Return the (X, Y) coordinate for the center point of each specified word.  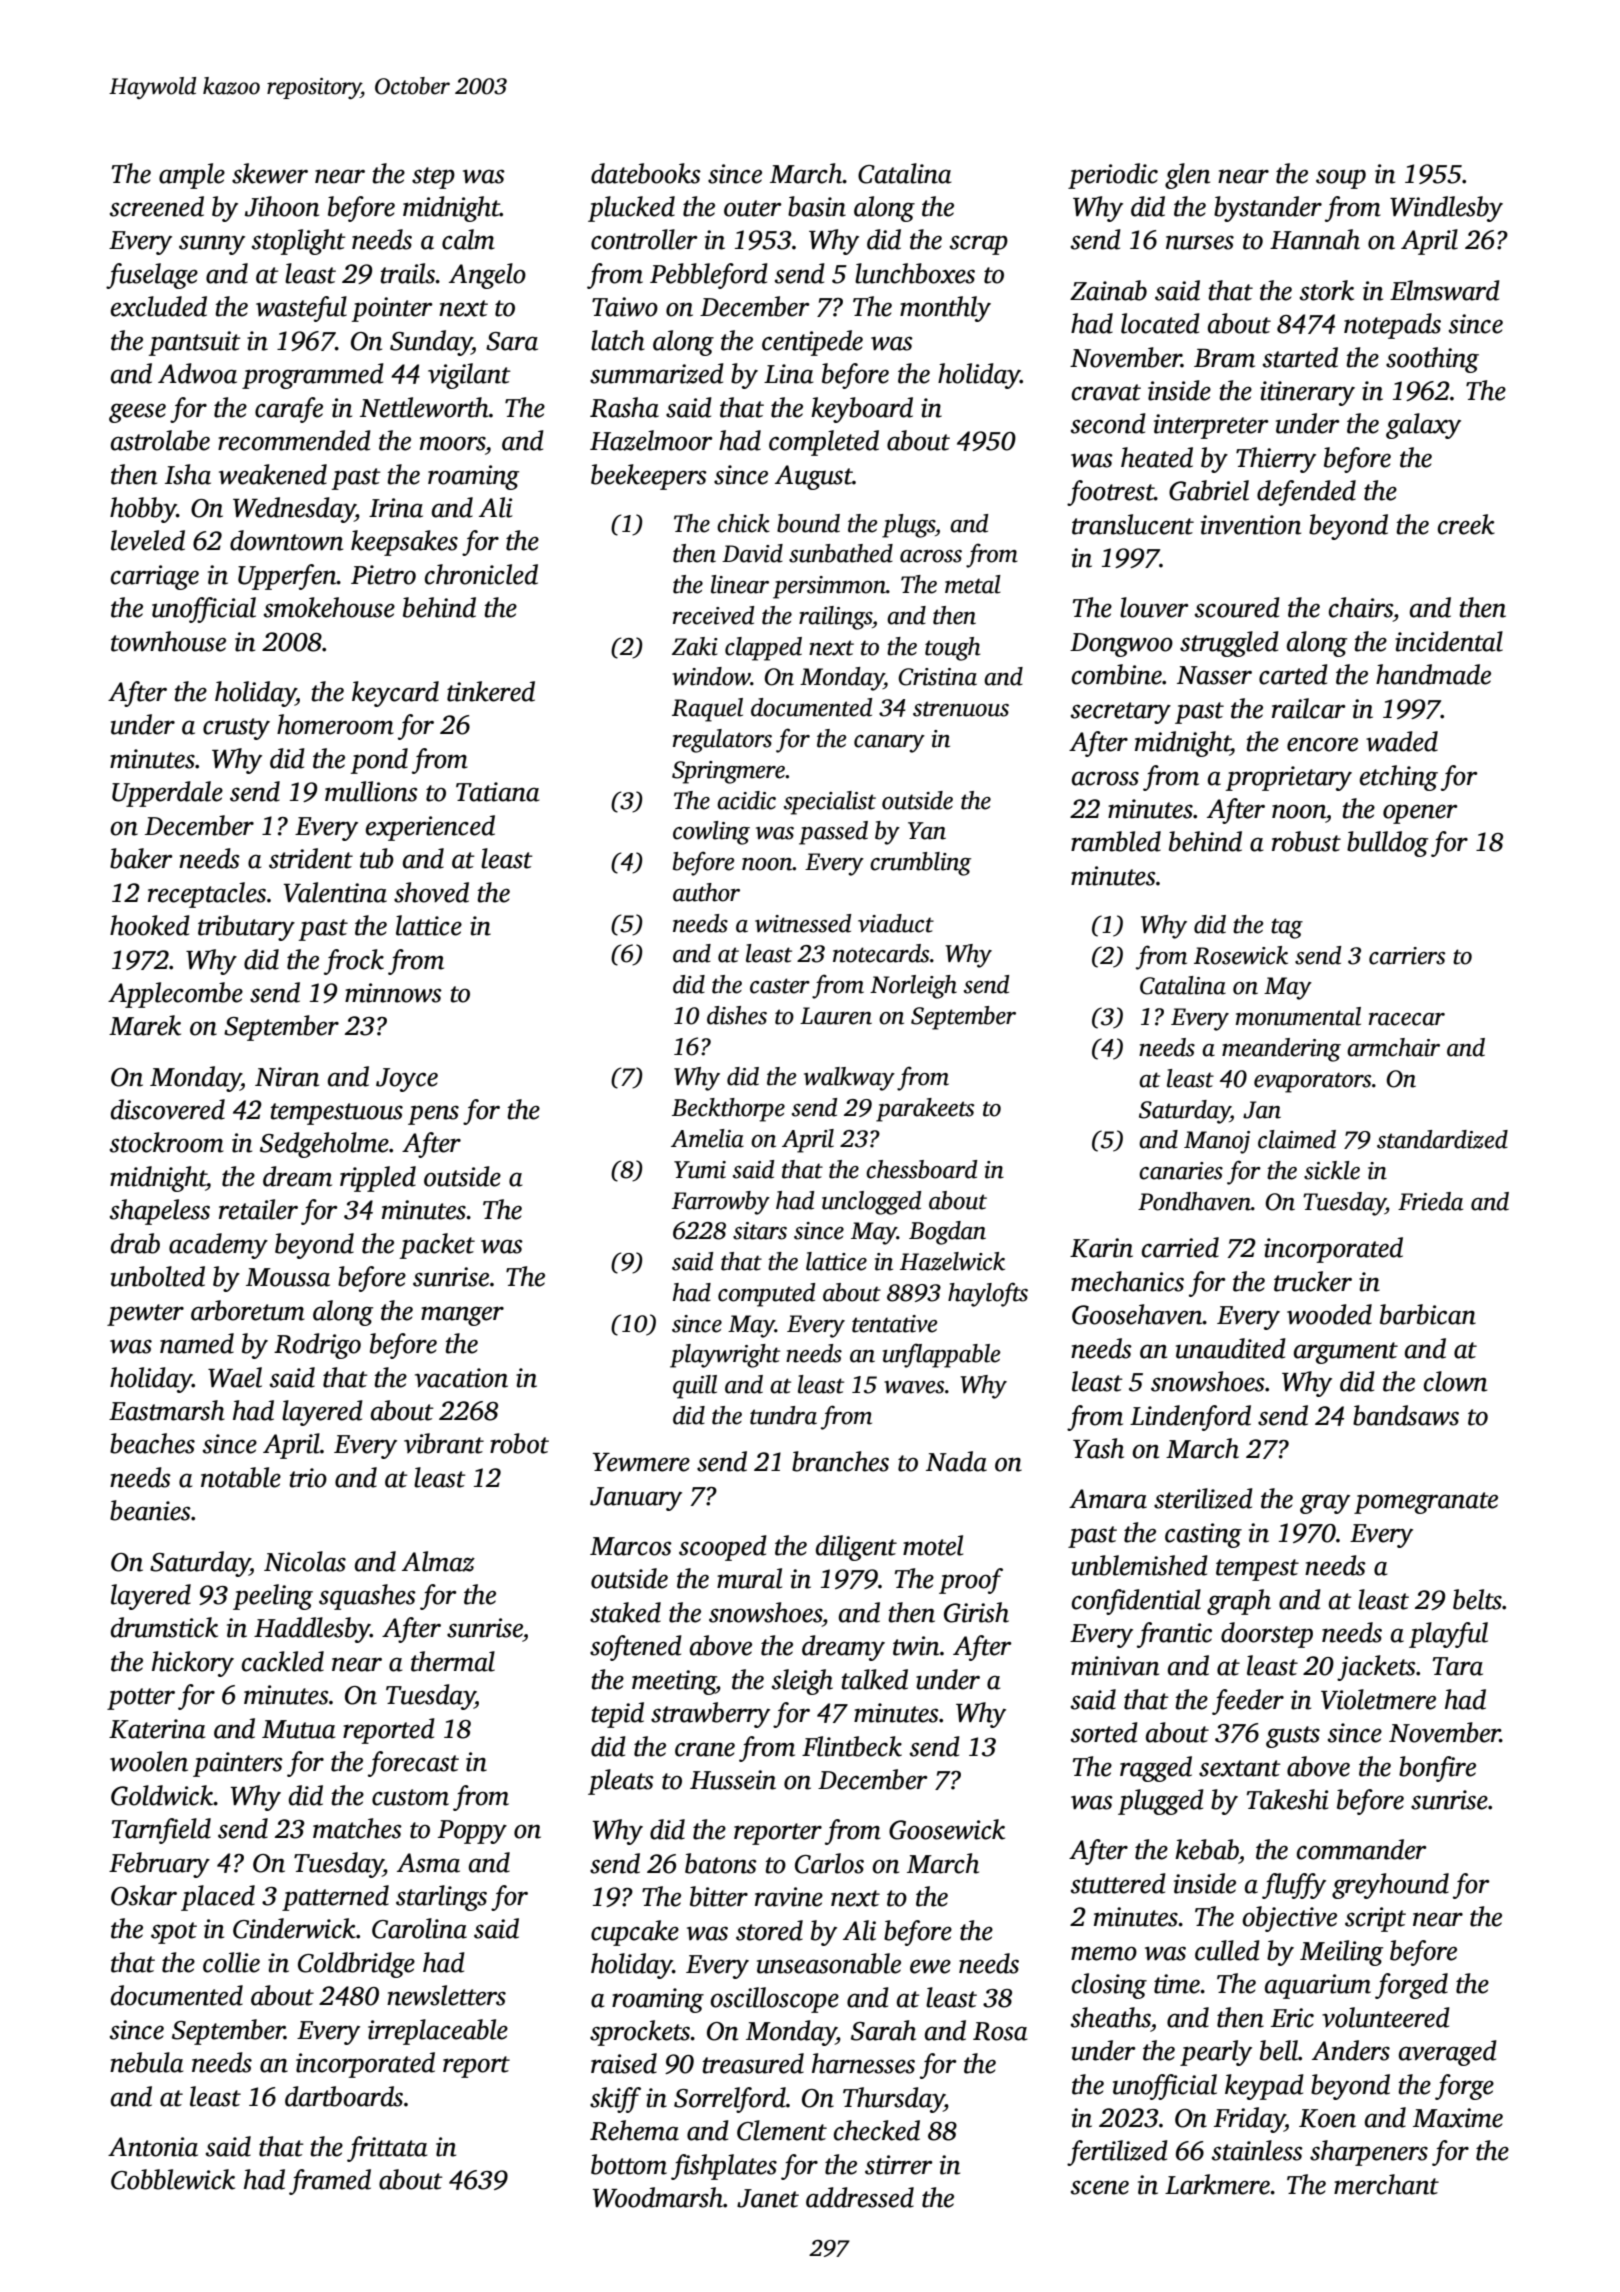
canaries (1181, 1171)
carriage (155, 577)
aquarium (1318, 1986)
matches (357, 1828)
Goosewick (947, 1829)
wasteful (301, 309)
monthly (945, 309)
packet (437, 1246)
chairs (1361, 607)
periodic (1113, 176)
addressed (860, 2197)
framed (330, 2182)
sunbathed (841, 553)
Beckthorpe (728, 1110)
